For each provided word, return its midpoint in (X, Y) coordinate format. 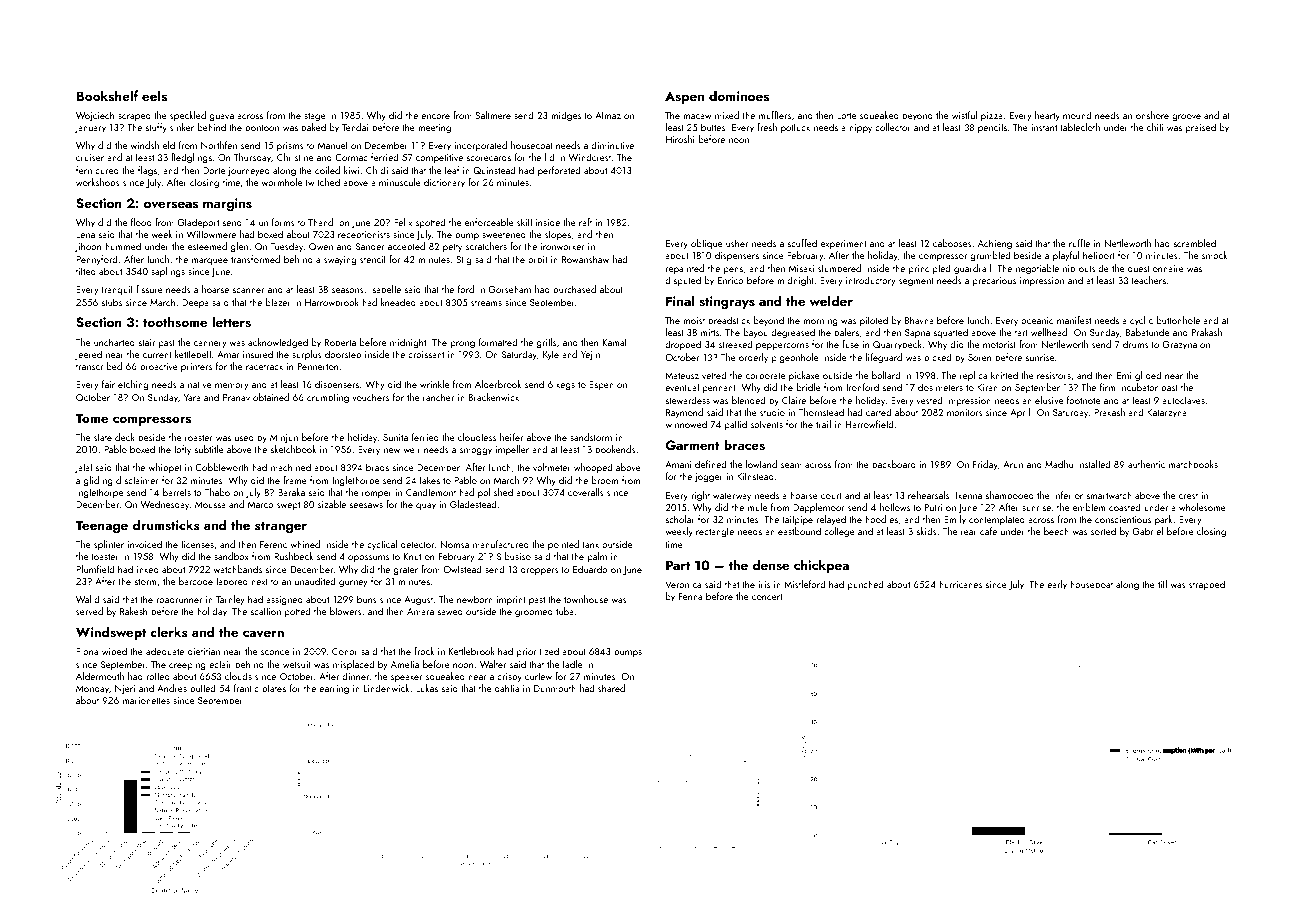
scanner (249, 290)
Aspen (684, 97)
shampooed (1010, 496)
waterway (732, 497)
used (244, 437)
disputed (683, 281)
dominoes (739, 96)
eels (154, 96)
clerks (169, 631)
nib (1069, 268)
